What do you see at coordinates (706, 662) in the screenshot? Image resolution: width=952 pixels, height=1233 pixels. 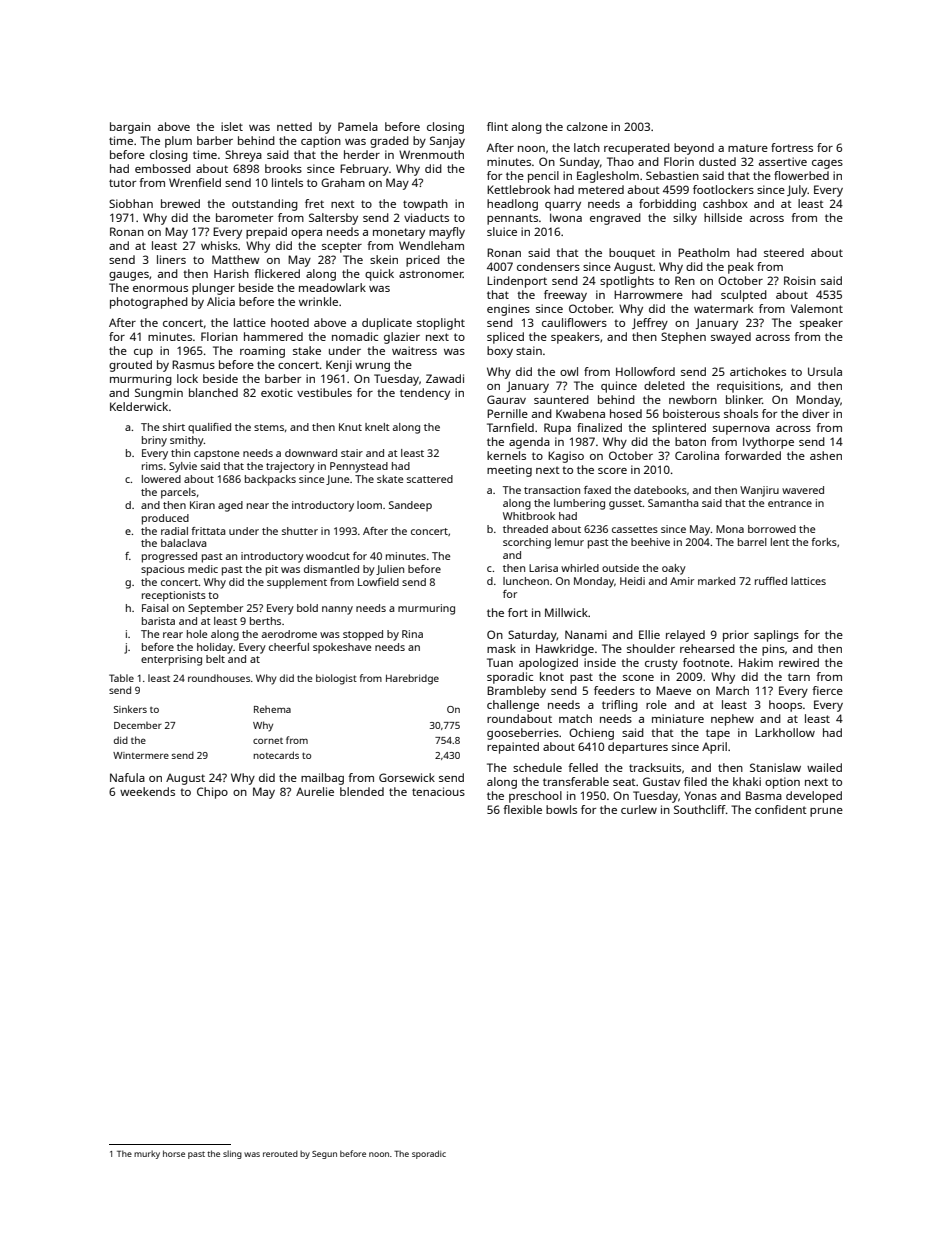 I see `footnote` at bounding box center [706, 662].
